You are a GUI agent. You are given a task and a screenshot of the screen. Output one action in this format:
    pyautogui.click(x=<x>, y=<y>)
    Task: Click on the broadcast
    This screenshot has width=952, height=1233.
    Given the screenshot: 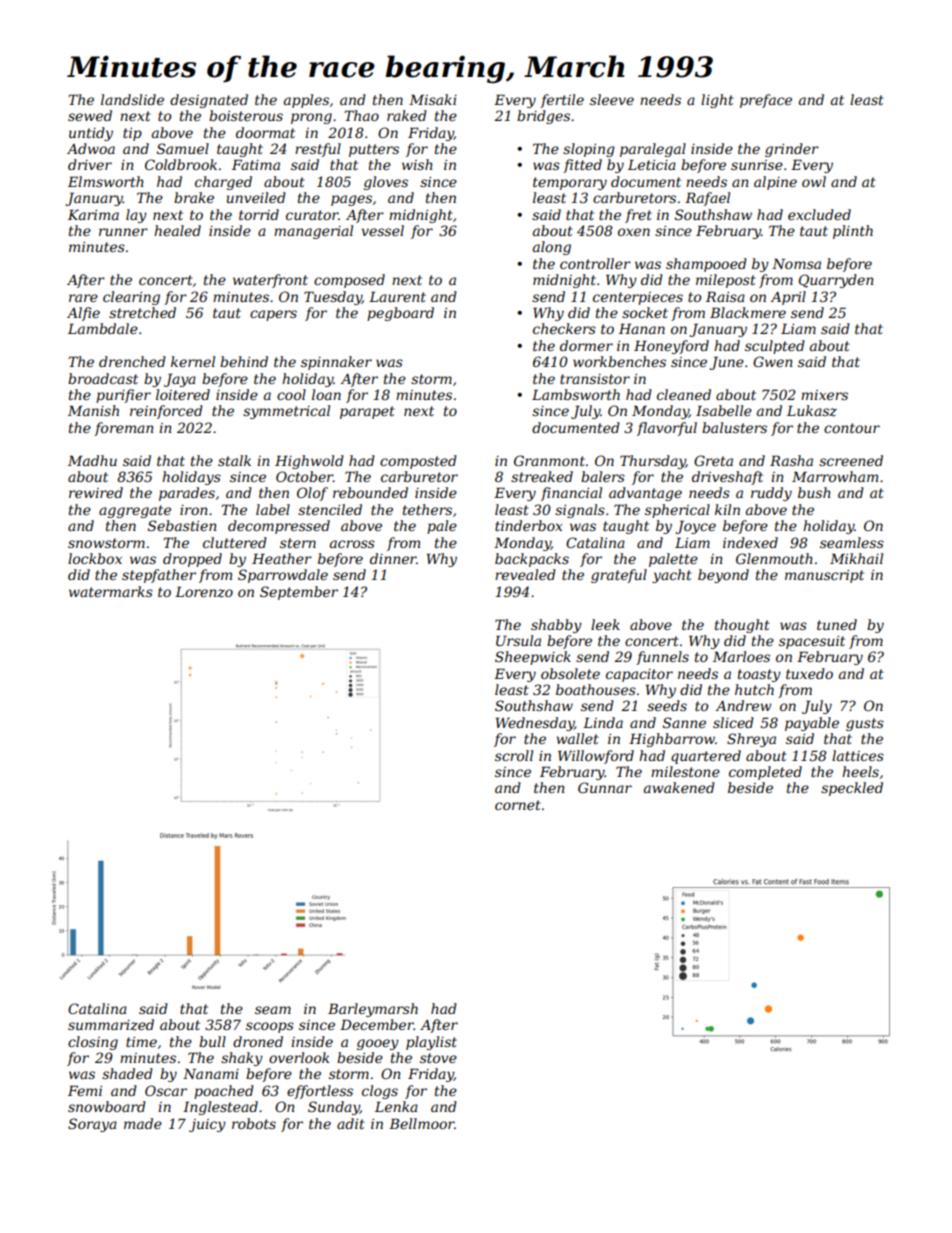 What is the action you would take?
    pyautogui.click(x=103, y=378)
